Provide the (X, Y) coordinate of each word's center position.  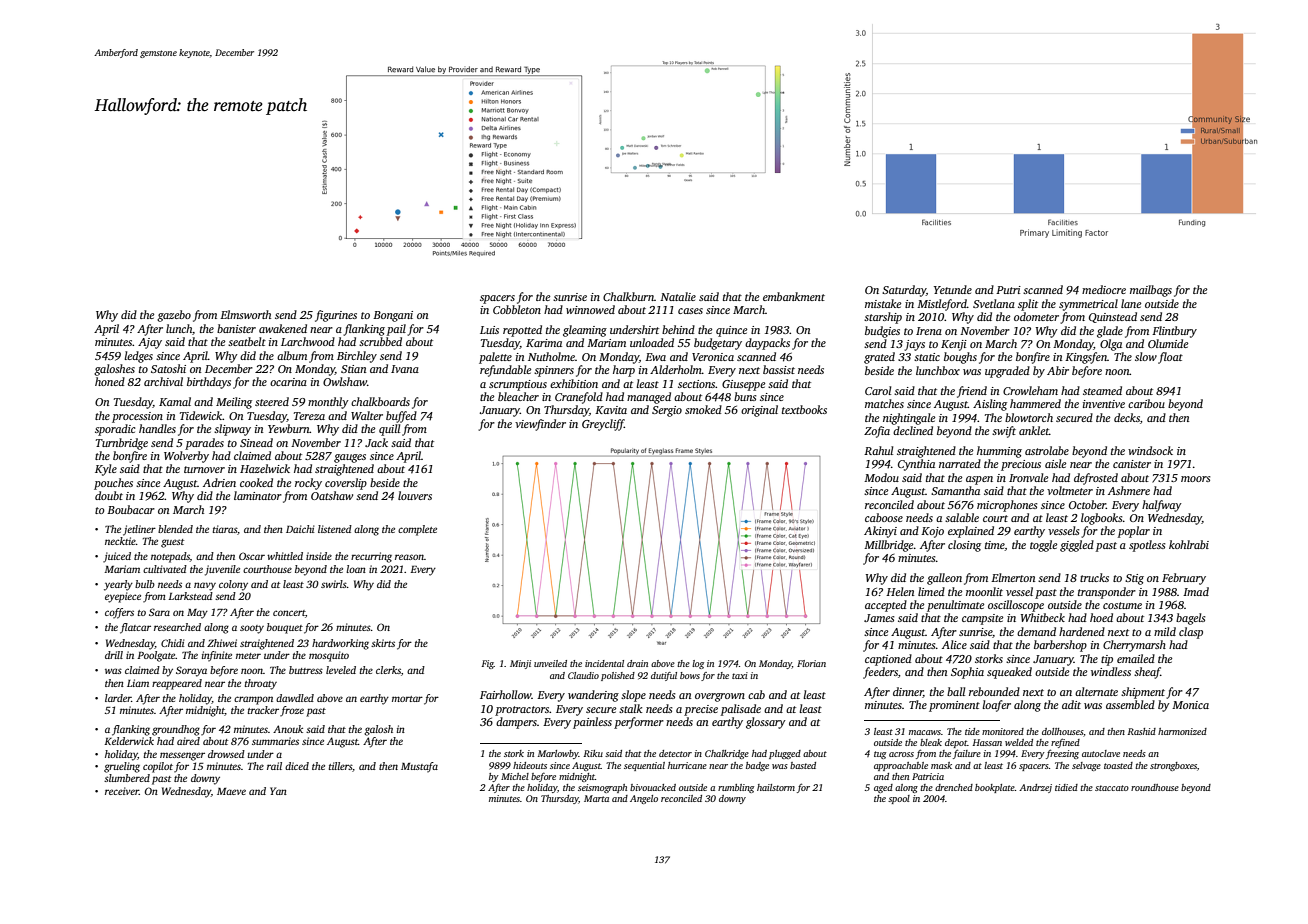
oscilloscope (1016, 606)
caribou (1146, 403)
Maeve (231, 791)
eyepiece (123, 597)
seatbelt (247, 341)
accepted (886, 606)
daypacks (767, 344)
